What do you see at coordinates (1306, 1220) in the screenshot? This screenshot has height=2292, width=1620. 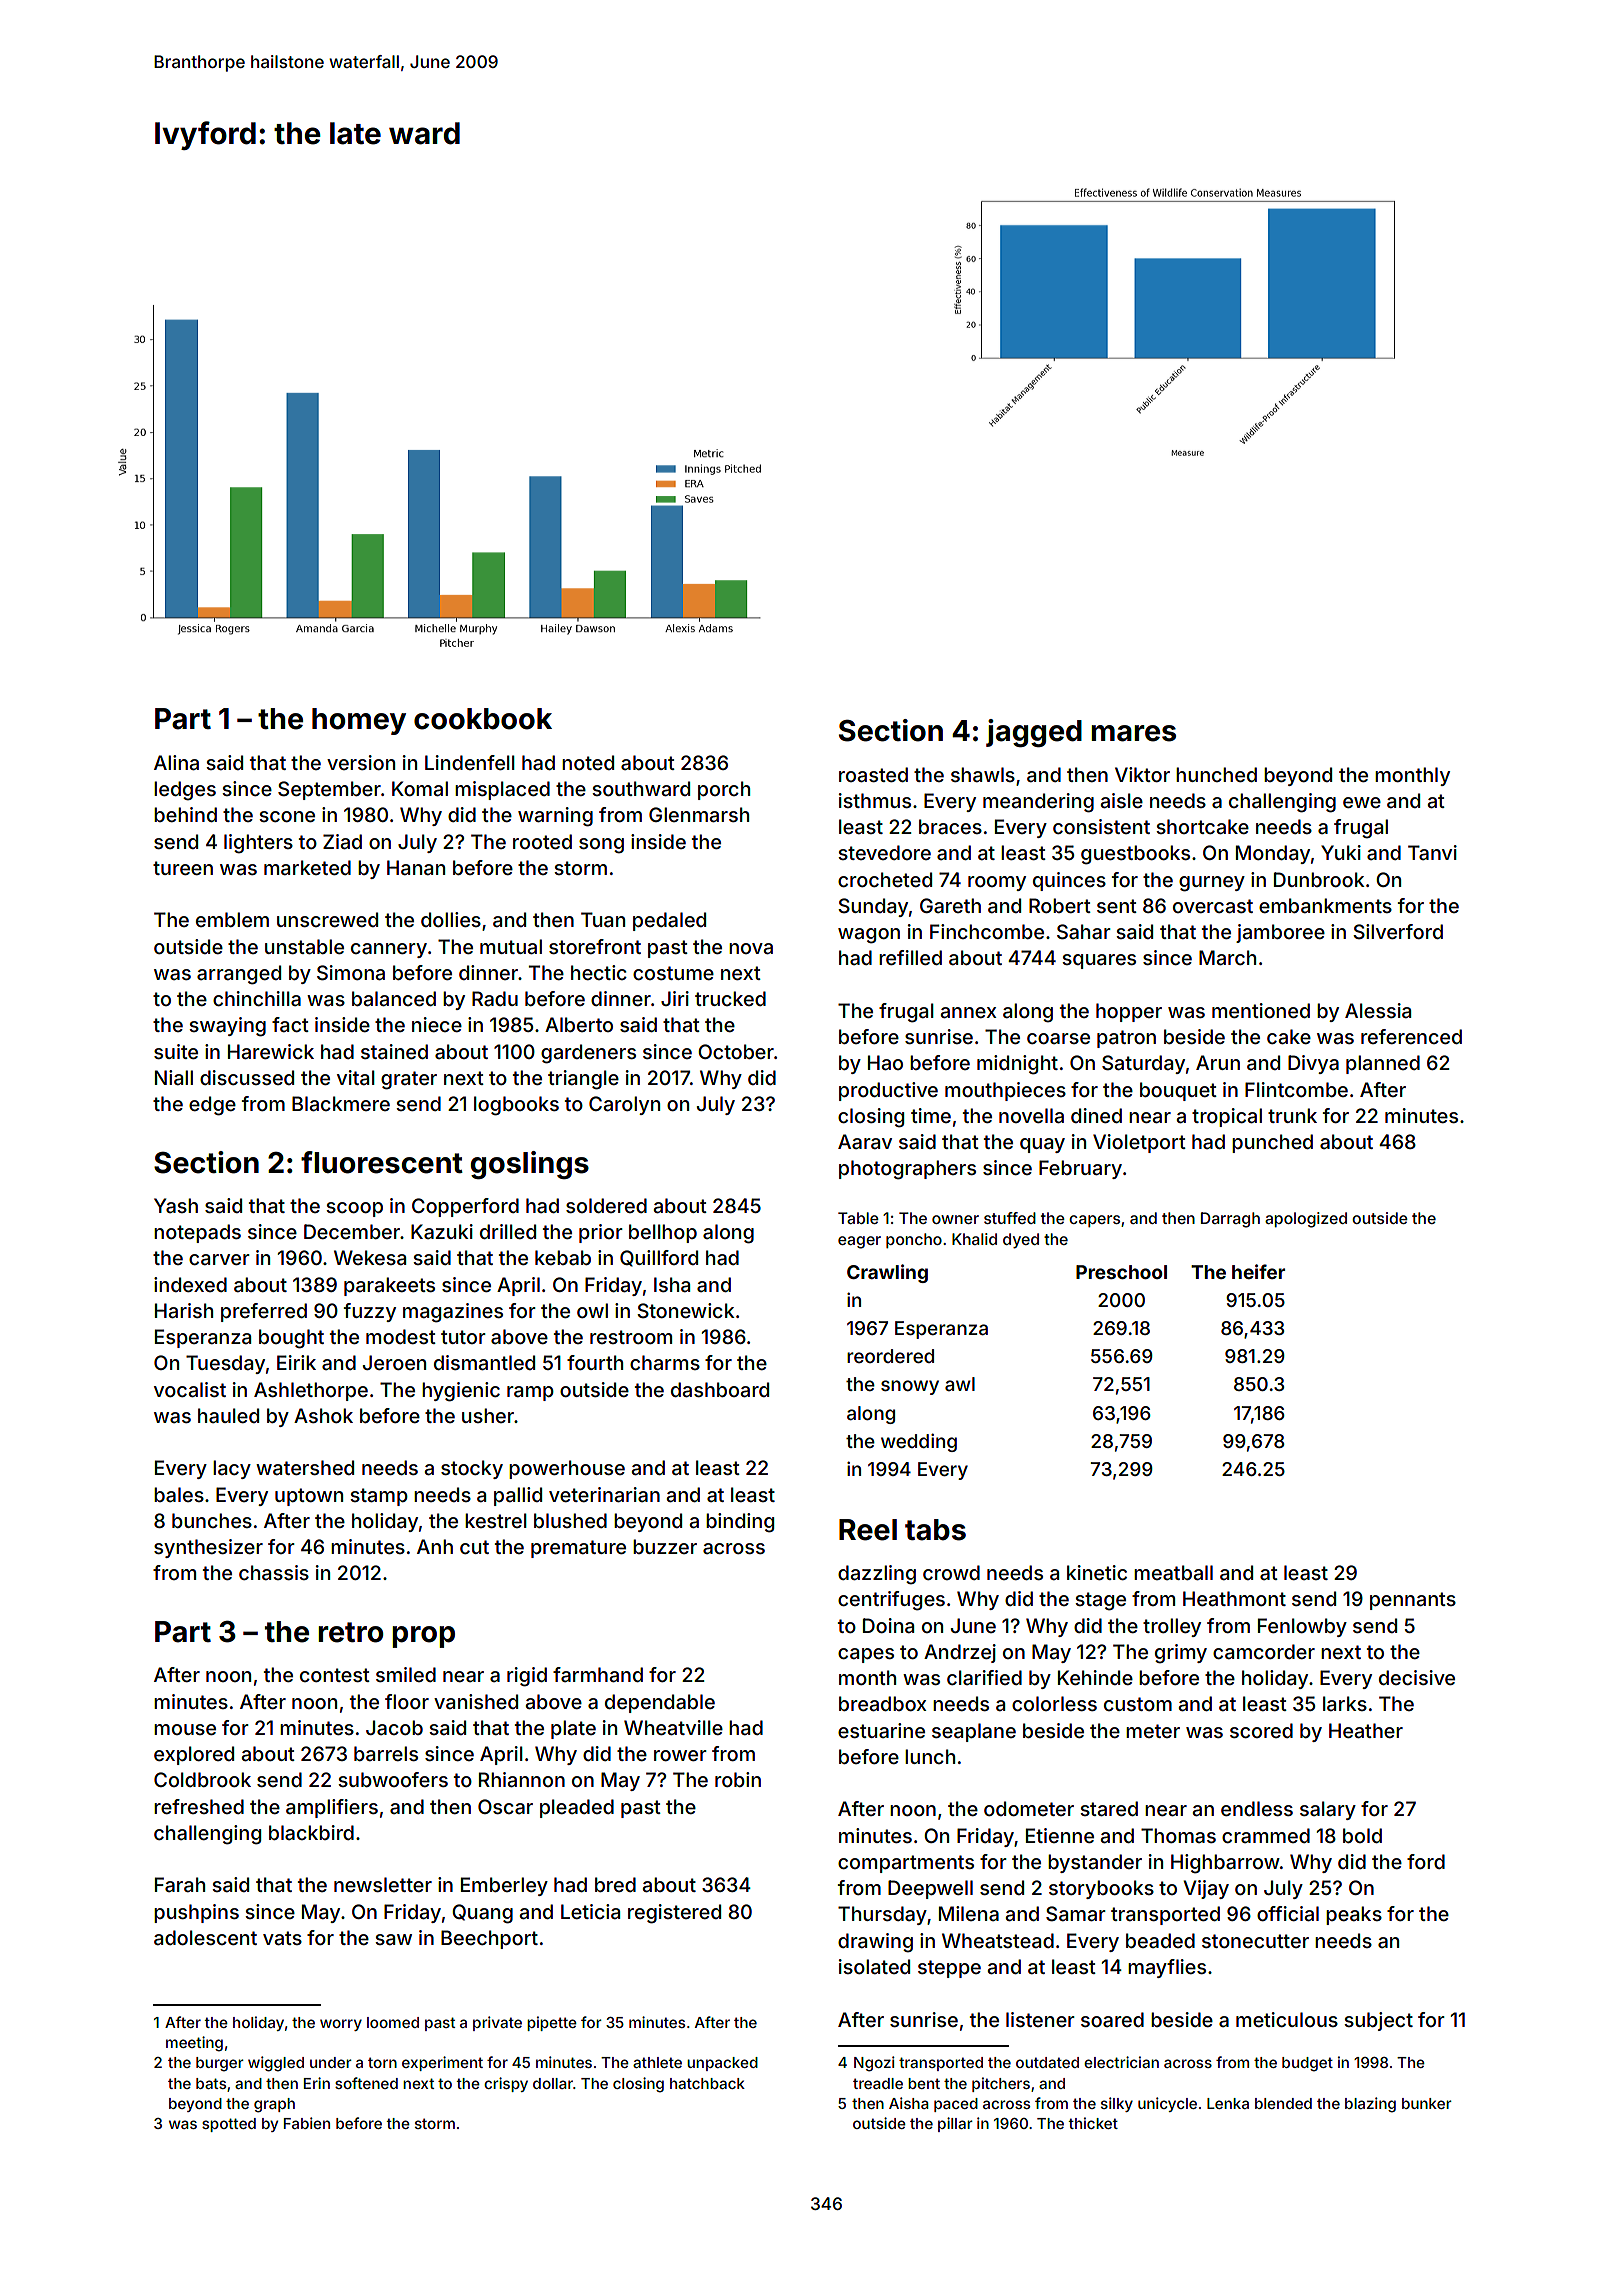 I see `apologized` at bounding box center [1306, 1220].
